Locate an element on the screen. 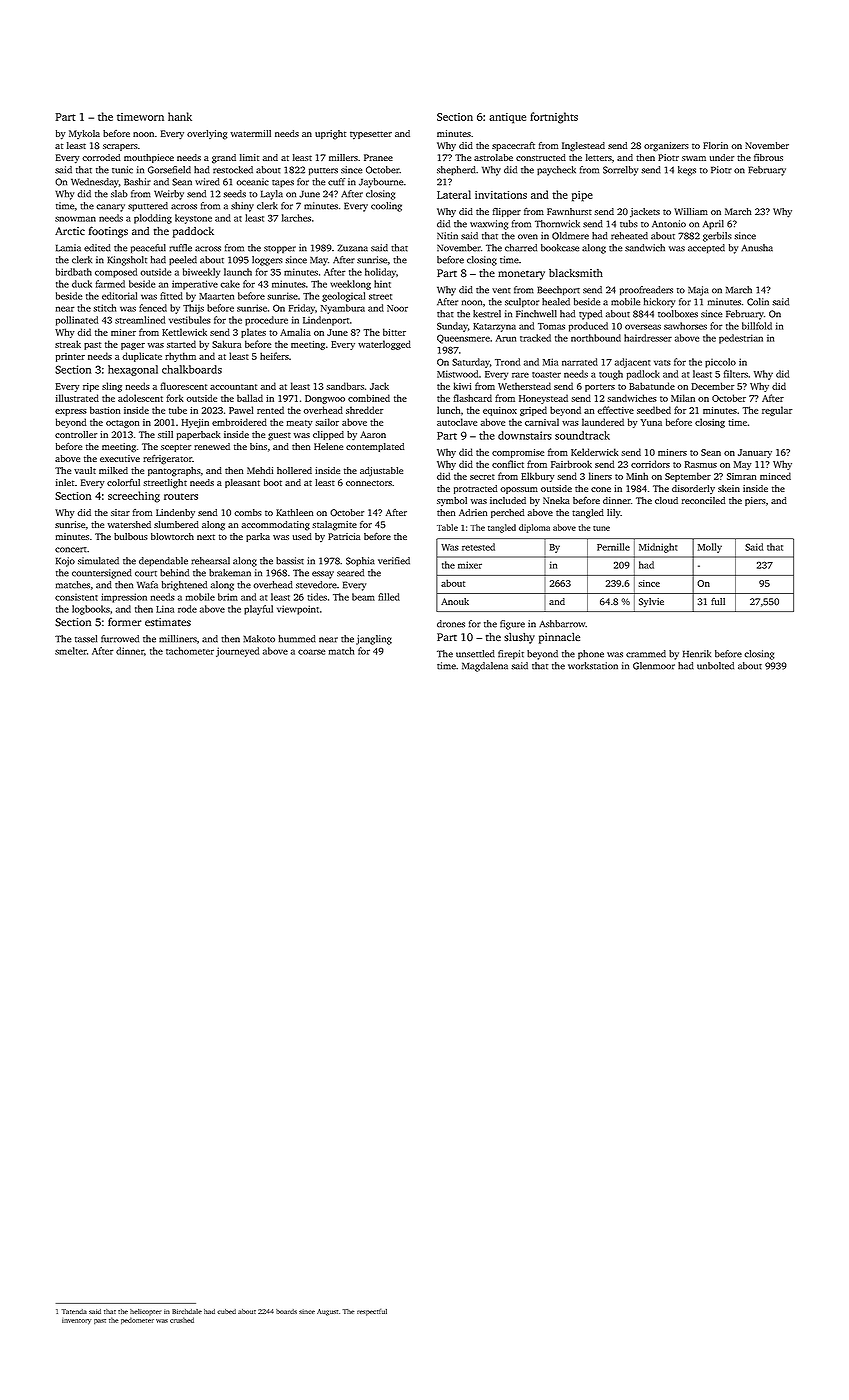 The height and width of the screenshot is (1400, 849). pedometer is located at coordinates (137, 1321).
